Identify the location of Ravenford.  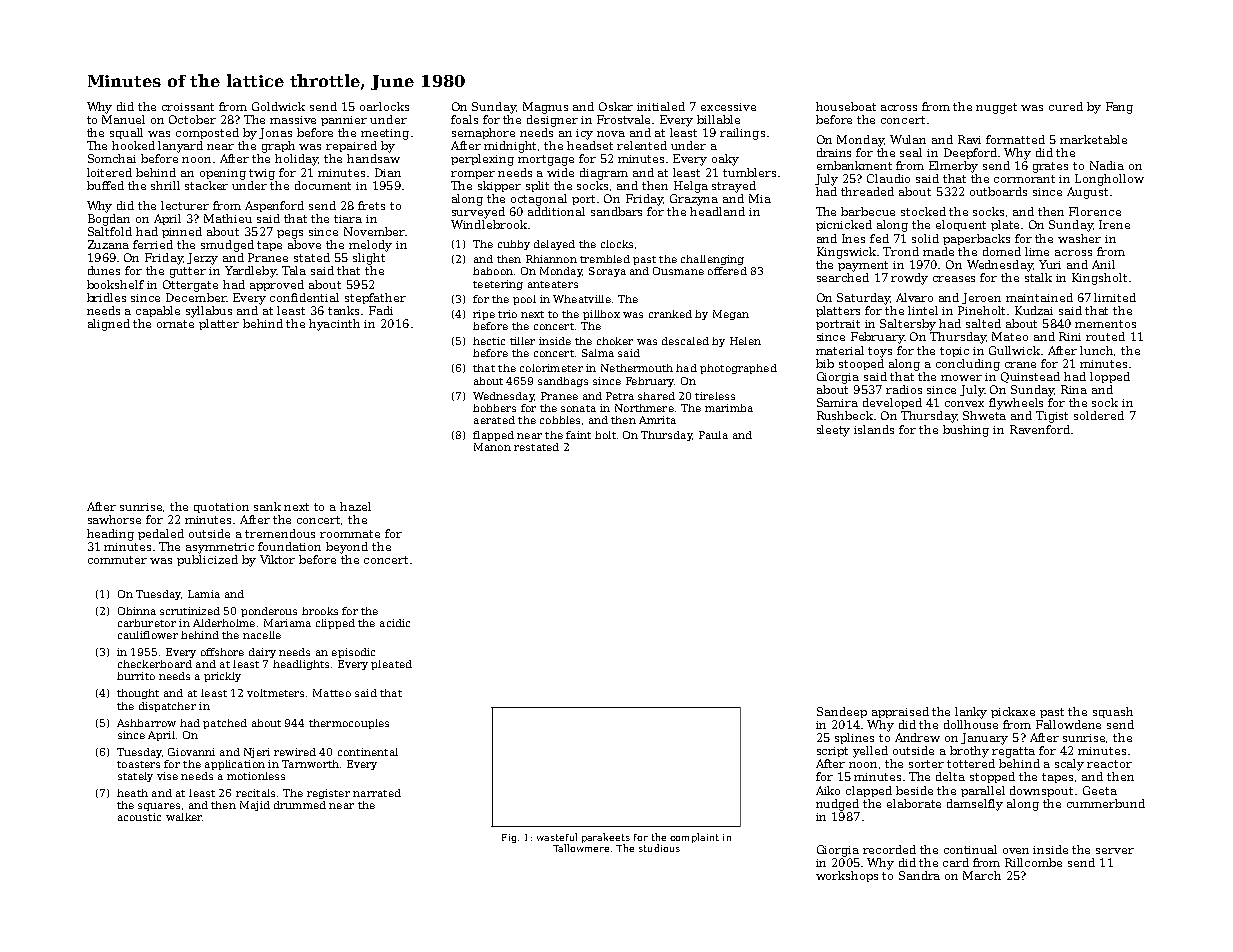
(1040, 429).
